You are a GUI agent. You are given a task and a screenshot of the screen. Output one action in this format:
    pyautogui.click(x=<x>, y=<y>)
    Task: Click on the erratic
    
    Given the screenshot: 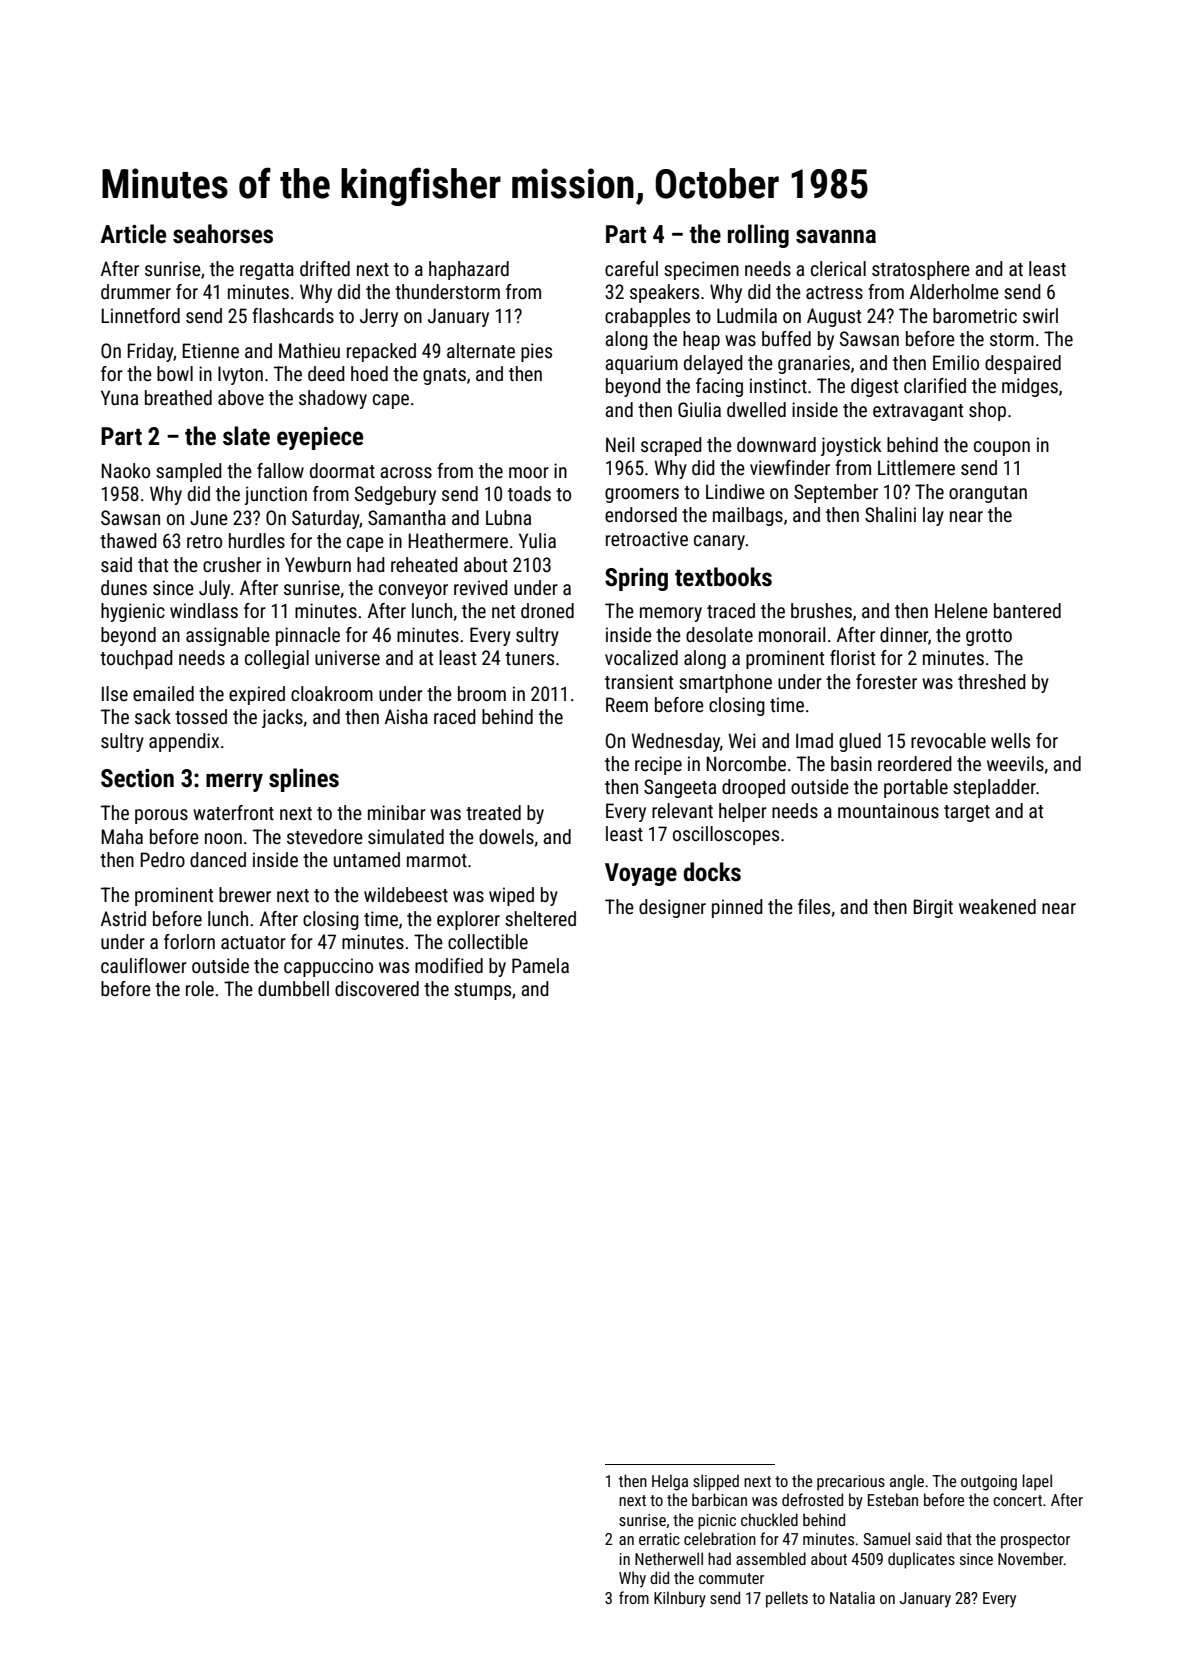 What is the action you would take?
    pyautogui.click(x=659, y=1539)
